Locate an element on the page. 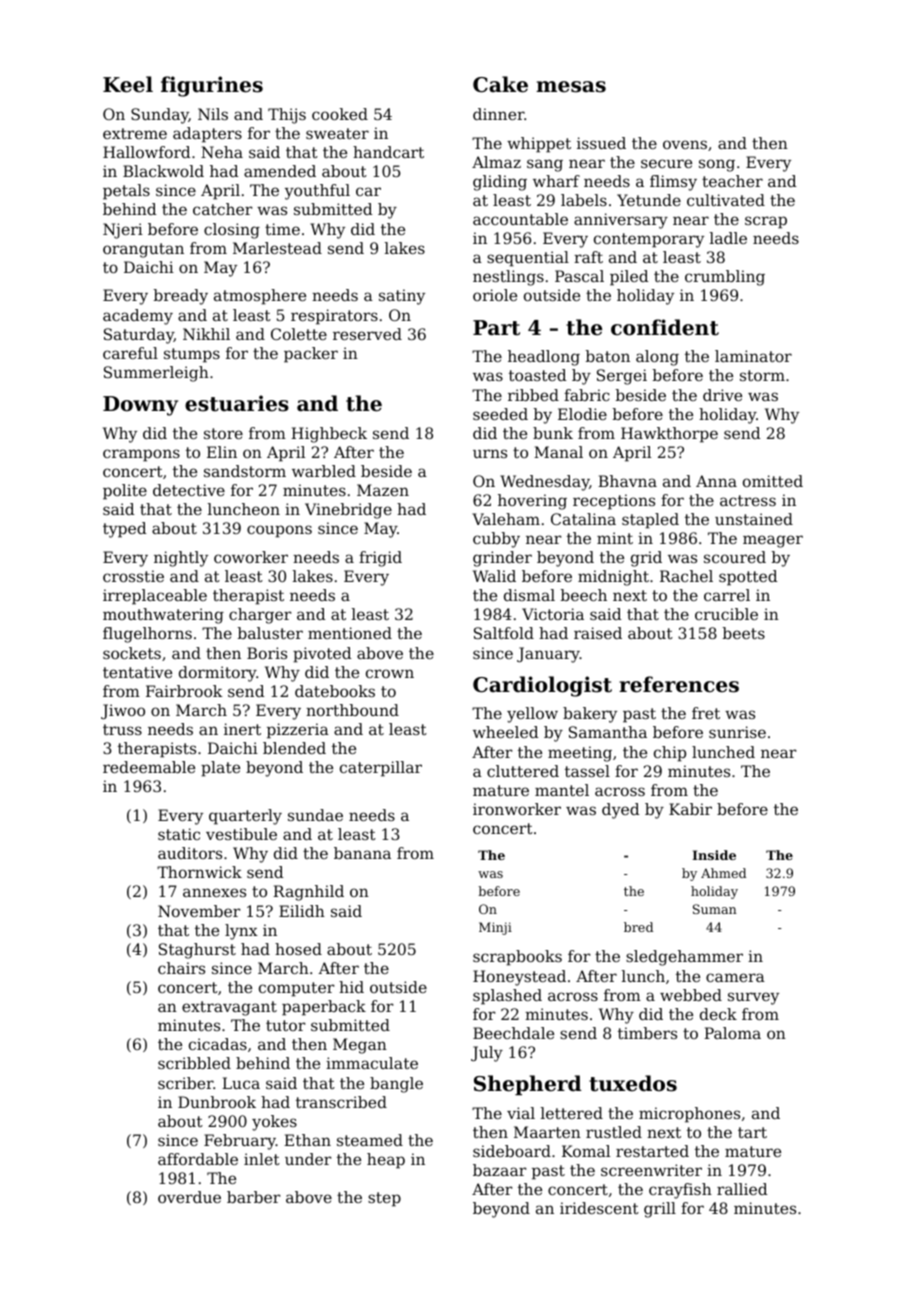 The image size is (908, 1316). sledgehammer is located at coordinates (684, 958).
